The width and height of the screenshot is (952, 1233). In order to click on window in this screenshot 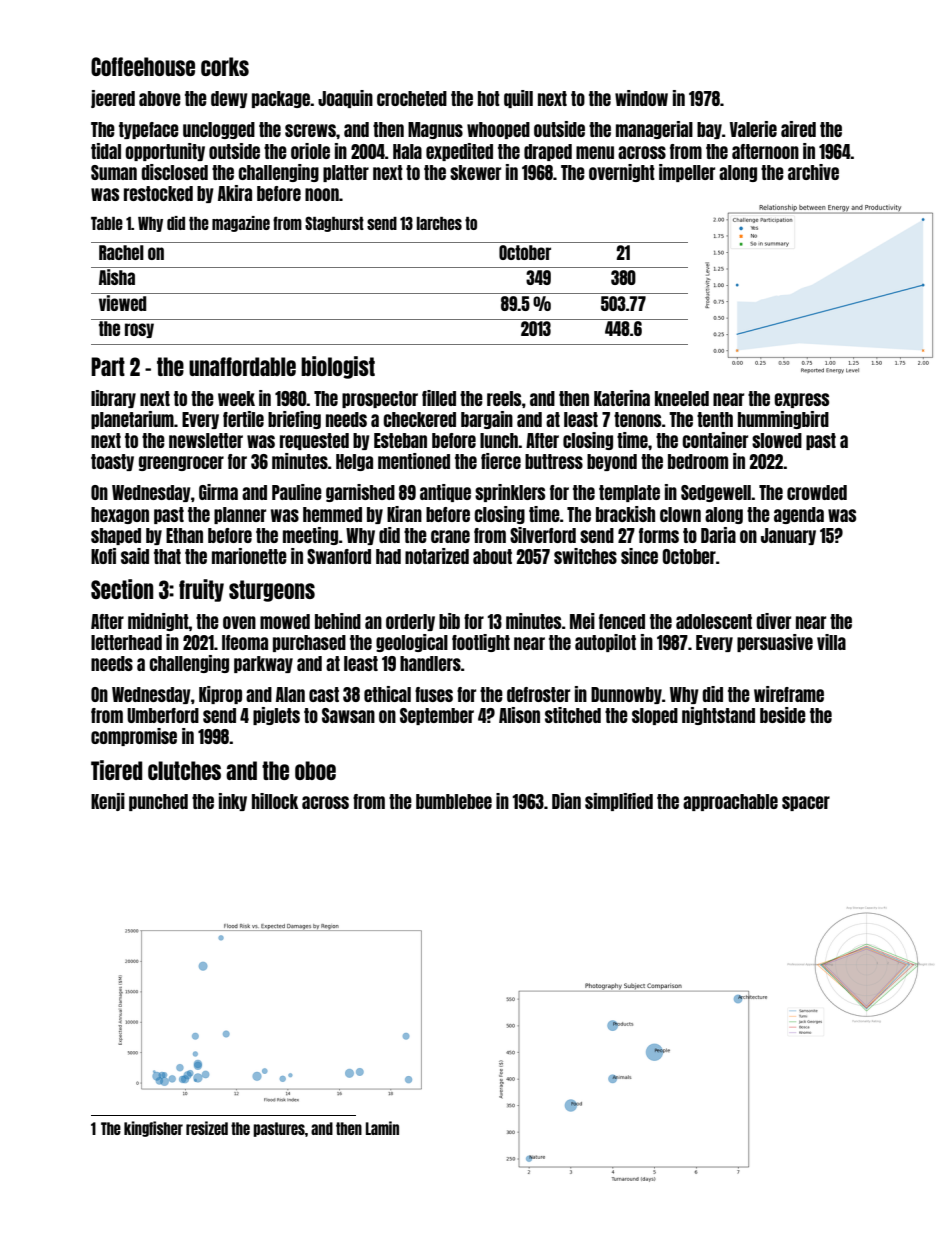, I will do `click(641, 98)`.
